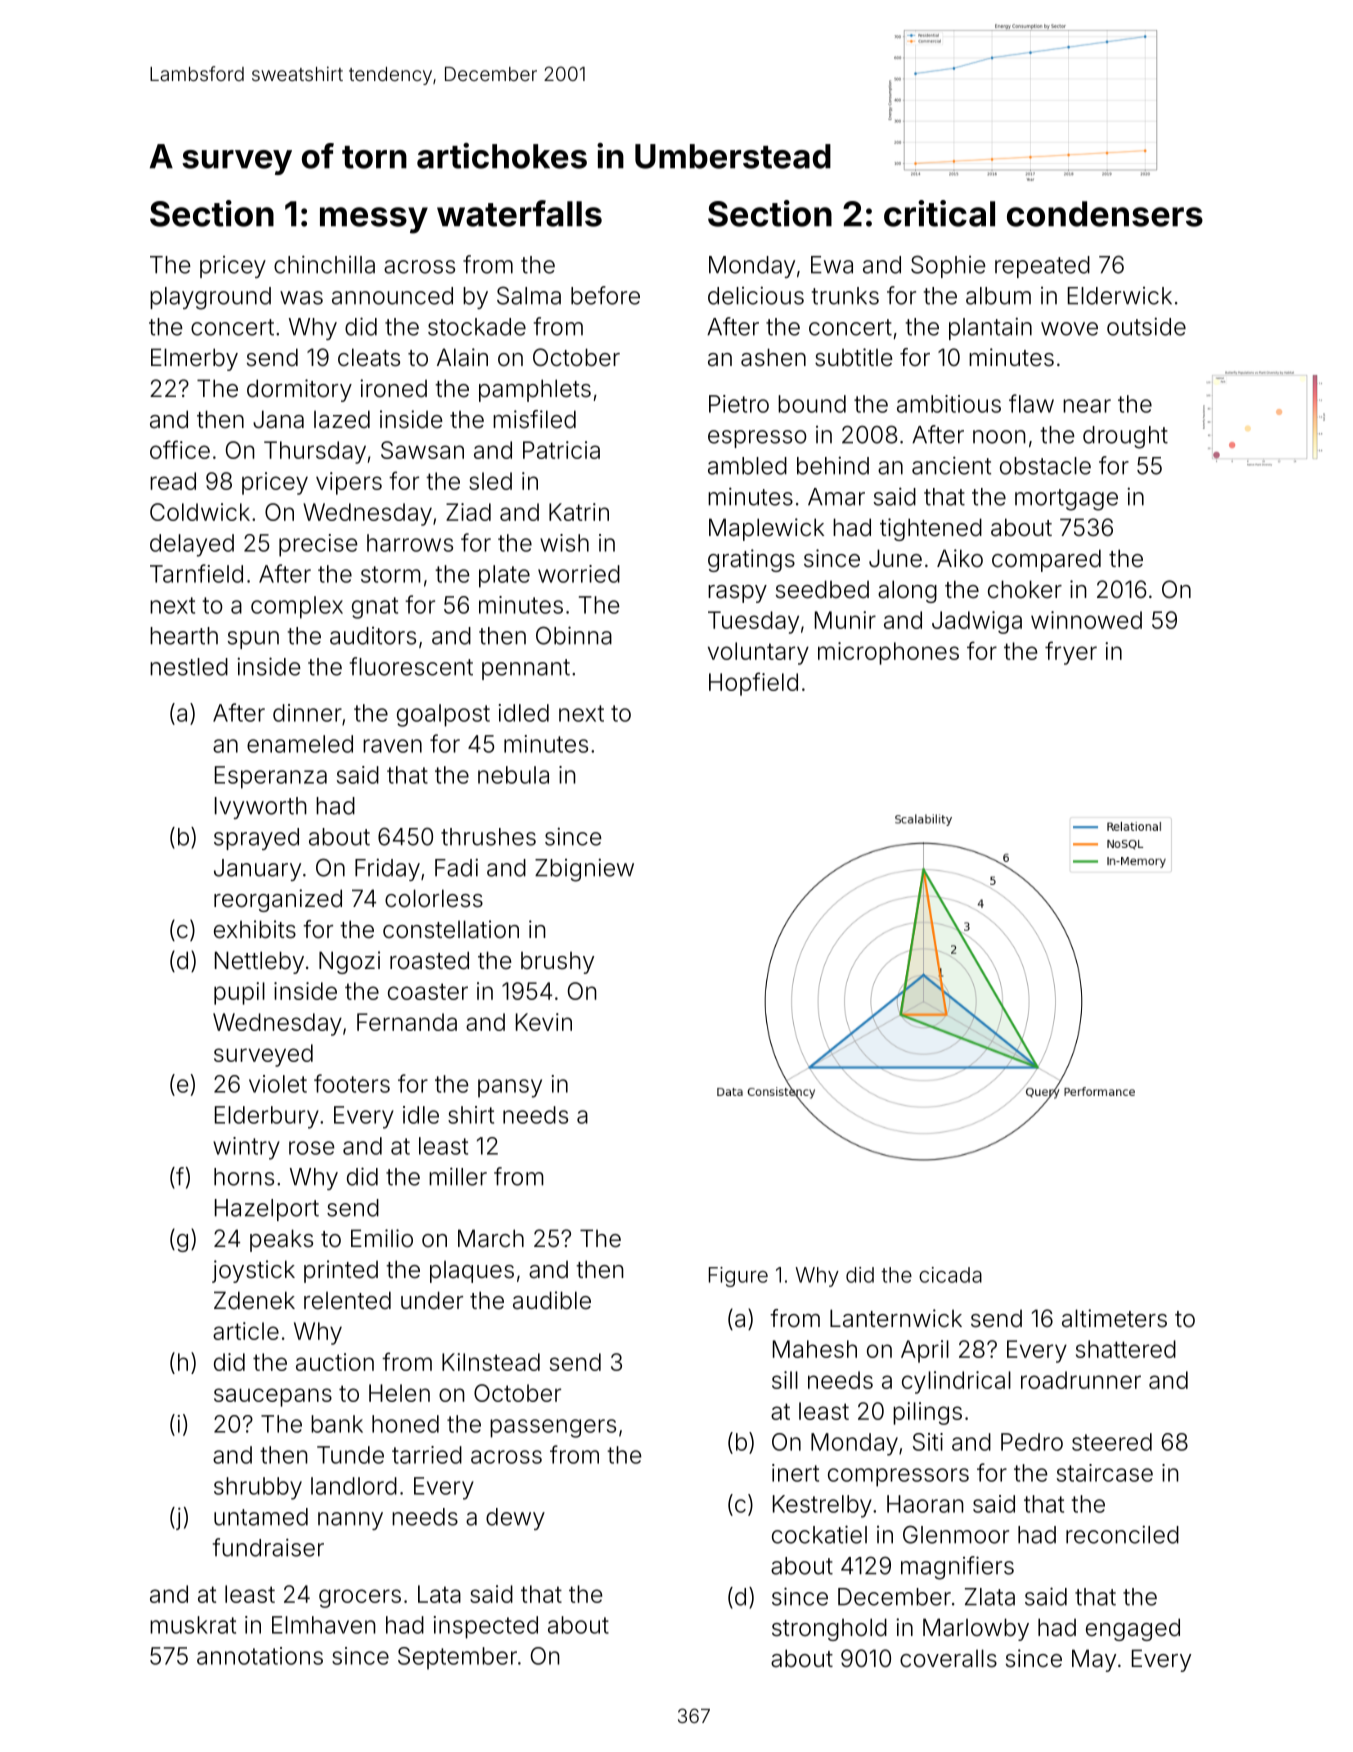  I want to click on Zbigniew, so click(584, 870).
